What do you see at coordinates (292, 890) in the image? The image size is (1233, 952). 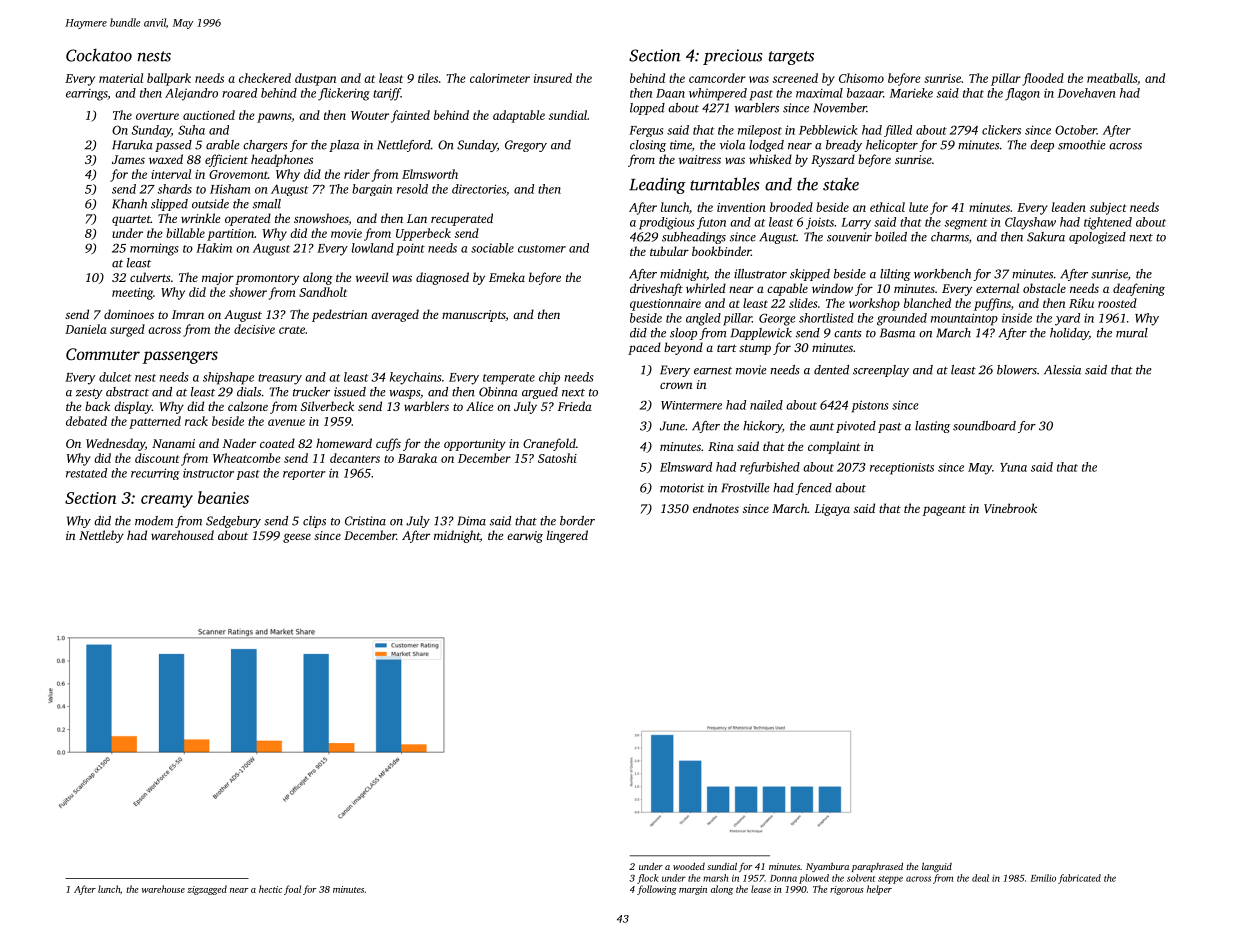 I see `foal` at bounding box center [292, 890].
